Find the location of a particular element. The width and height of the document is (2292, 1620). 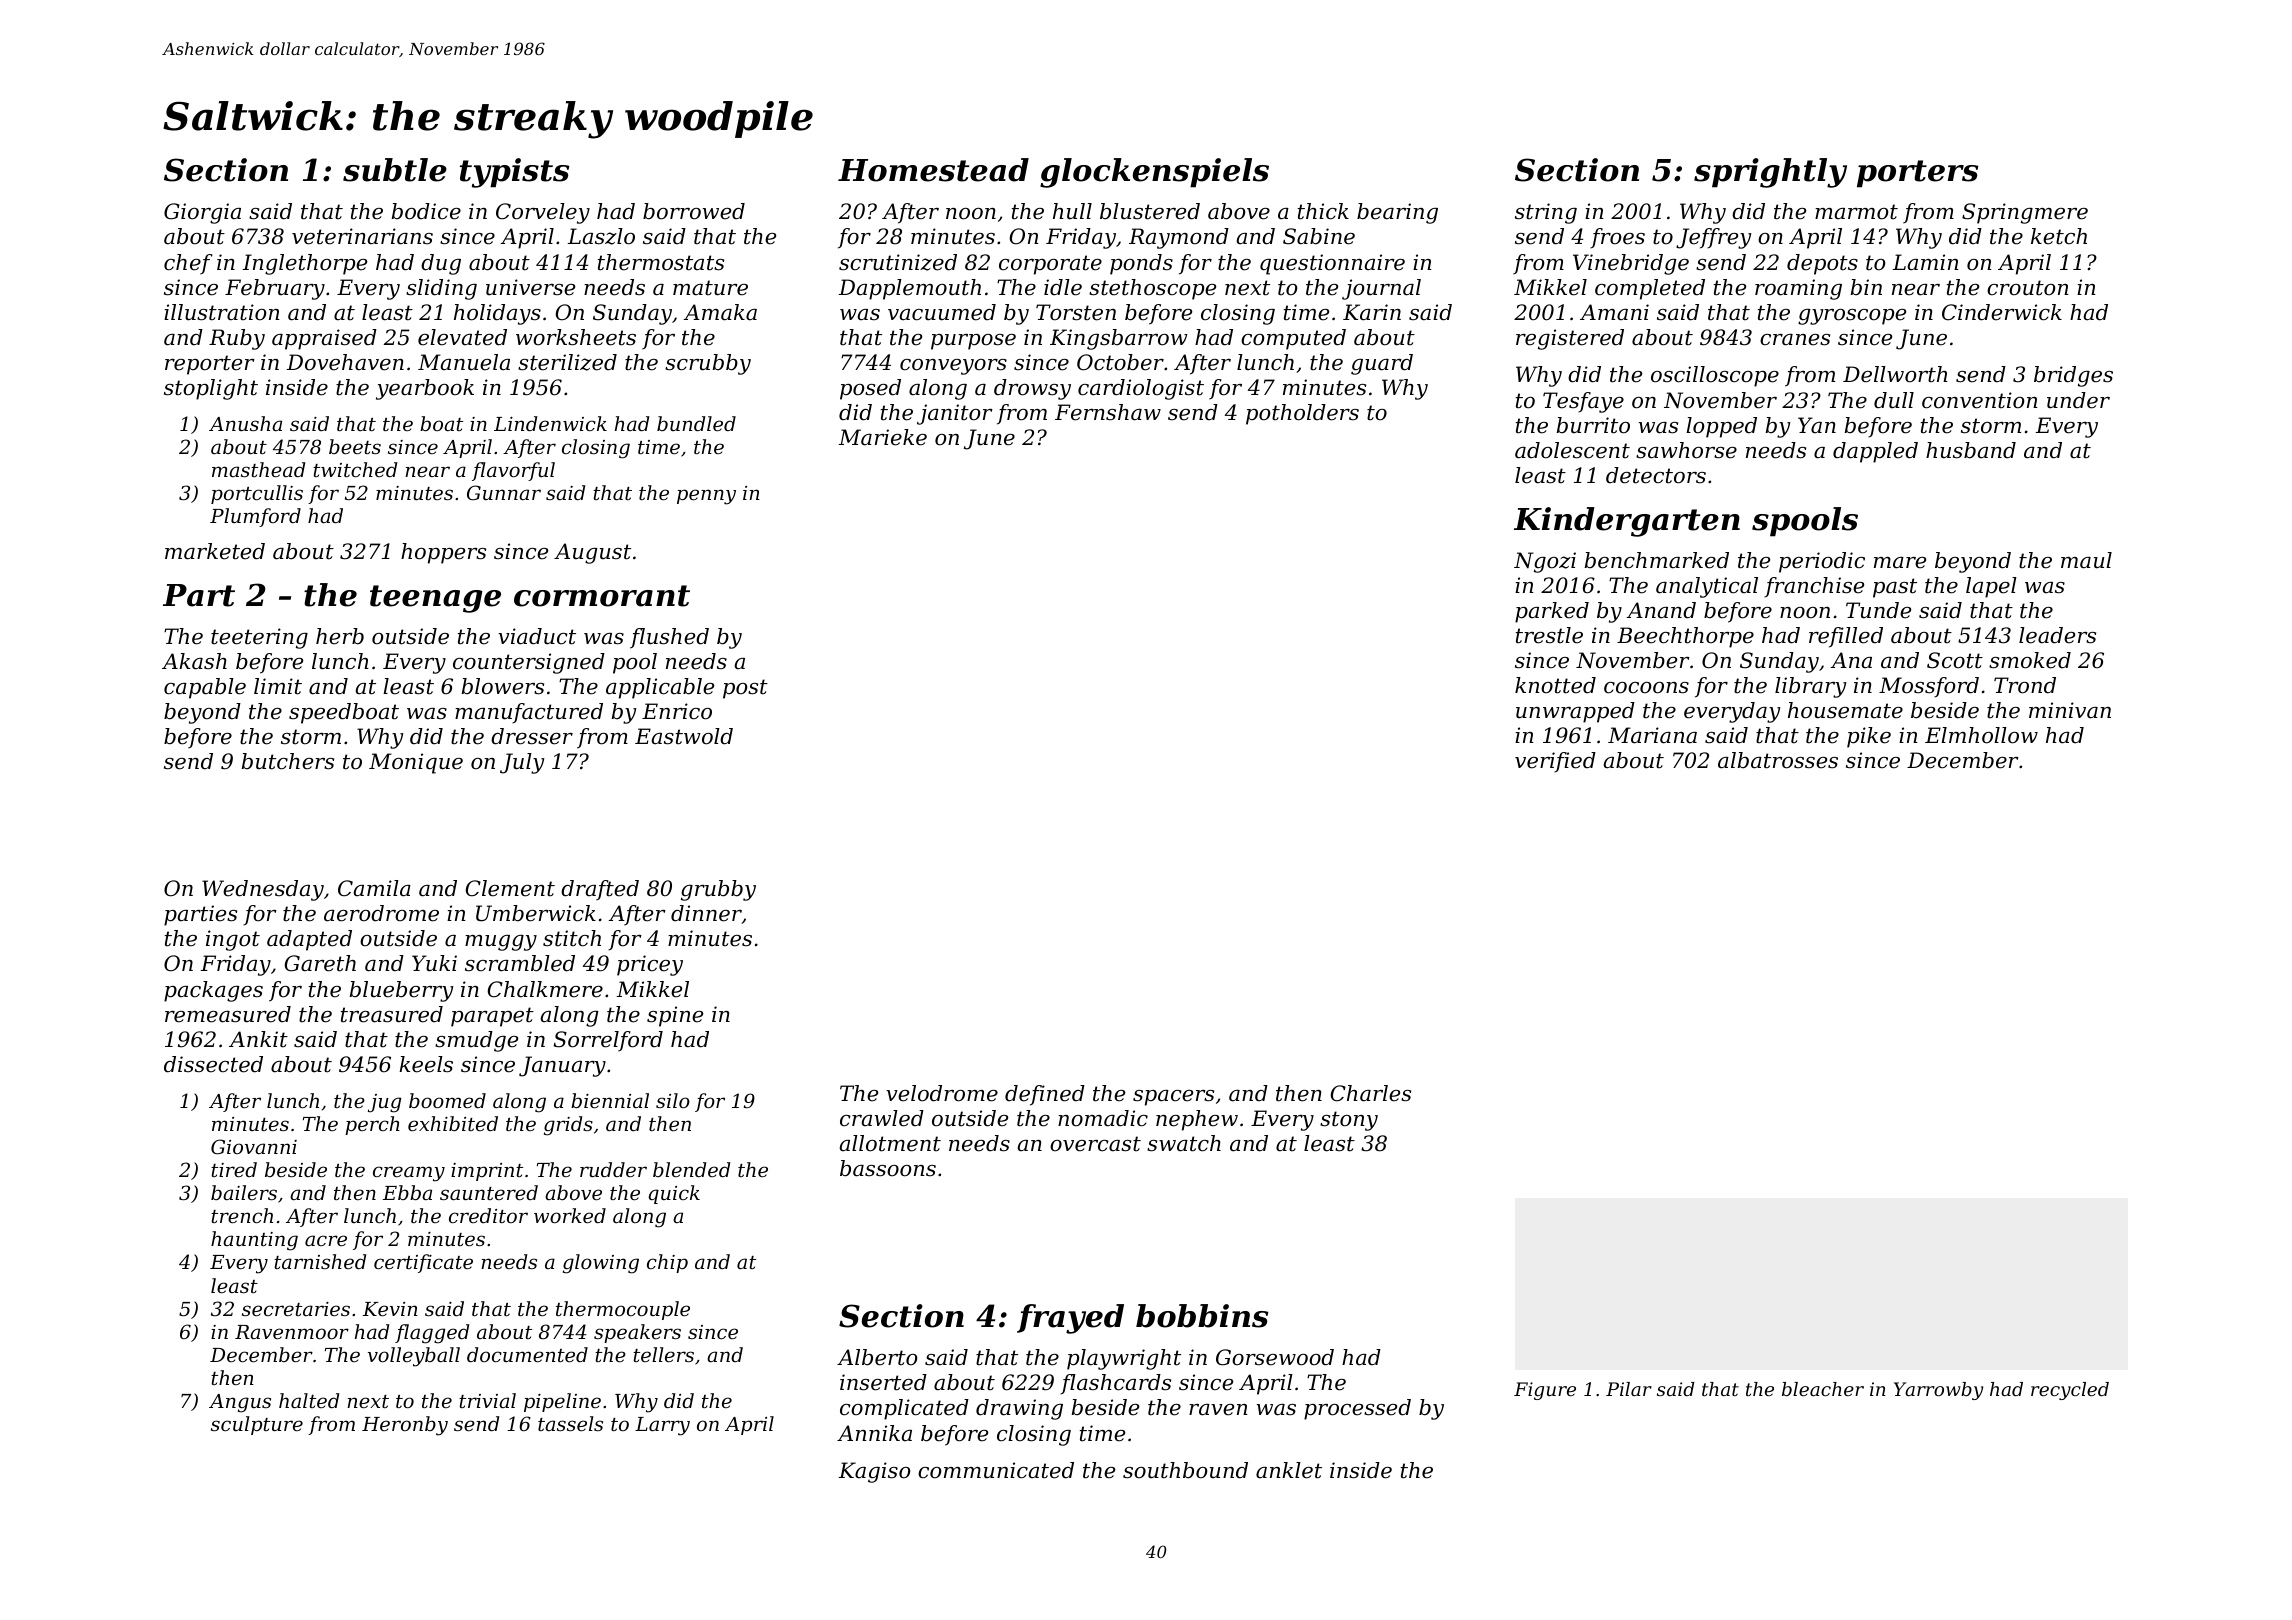

subtle is located at coordinates (395, 170).
